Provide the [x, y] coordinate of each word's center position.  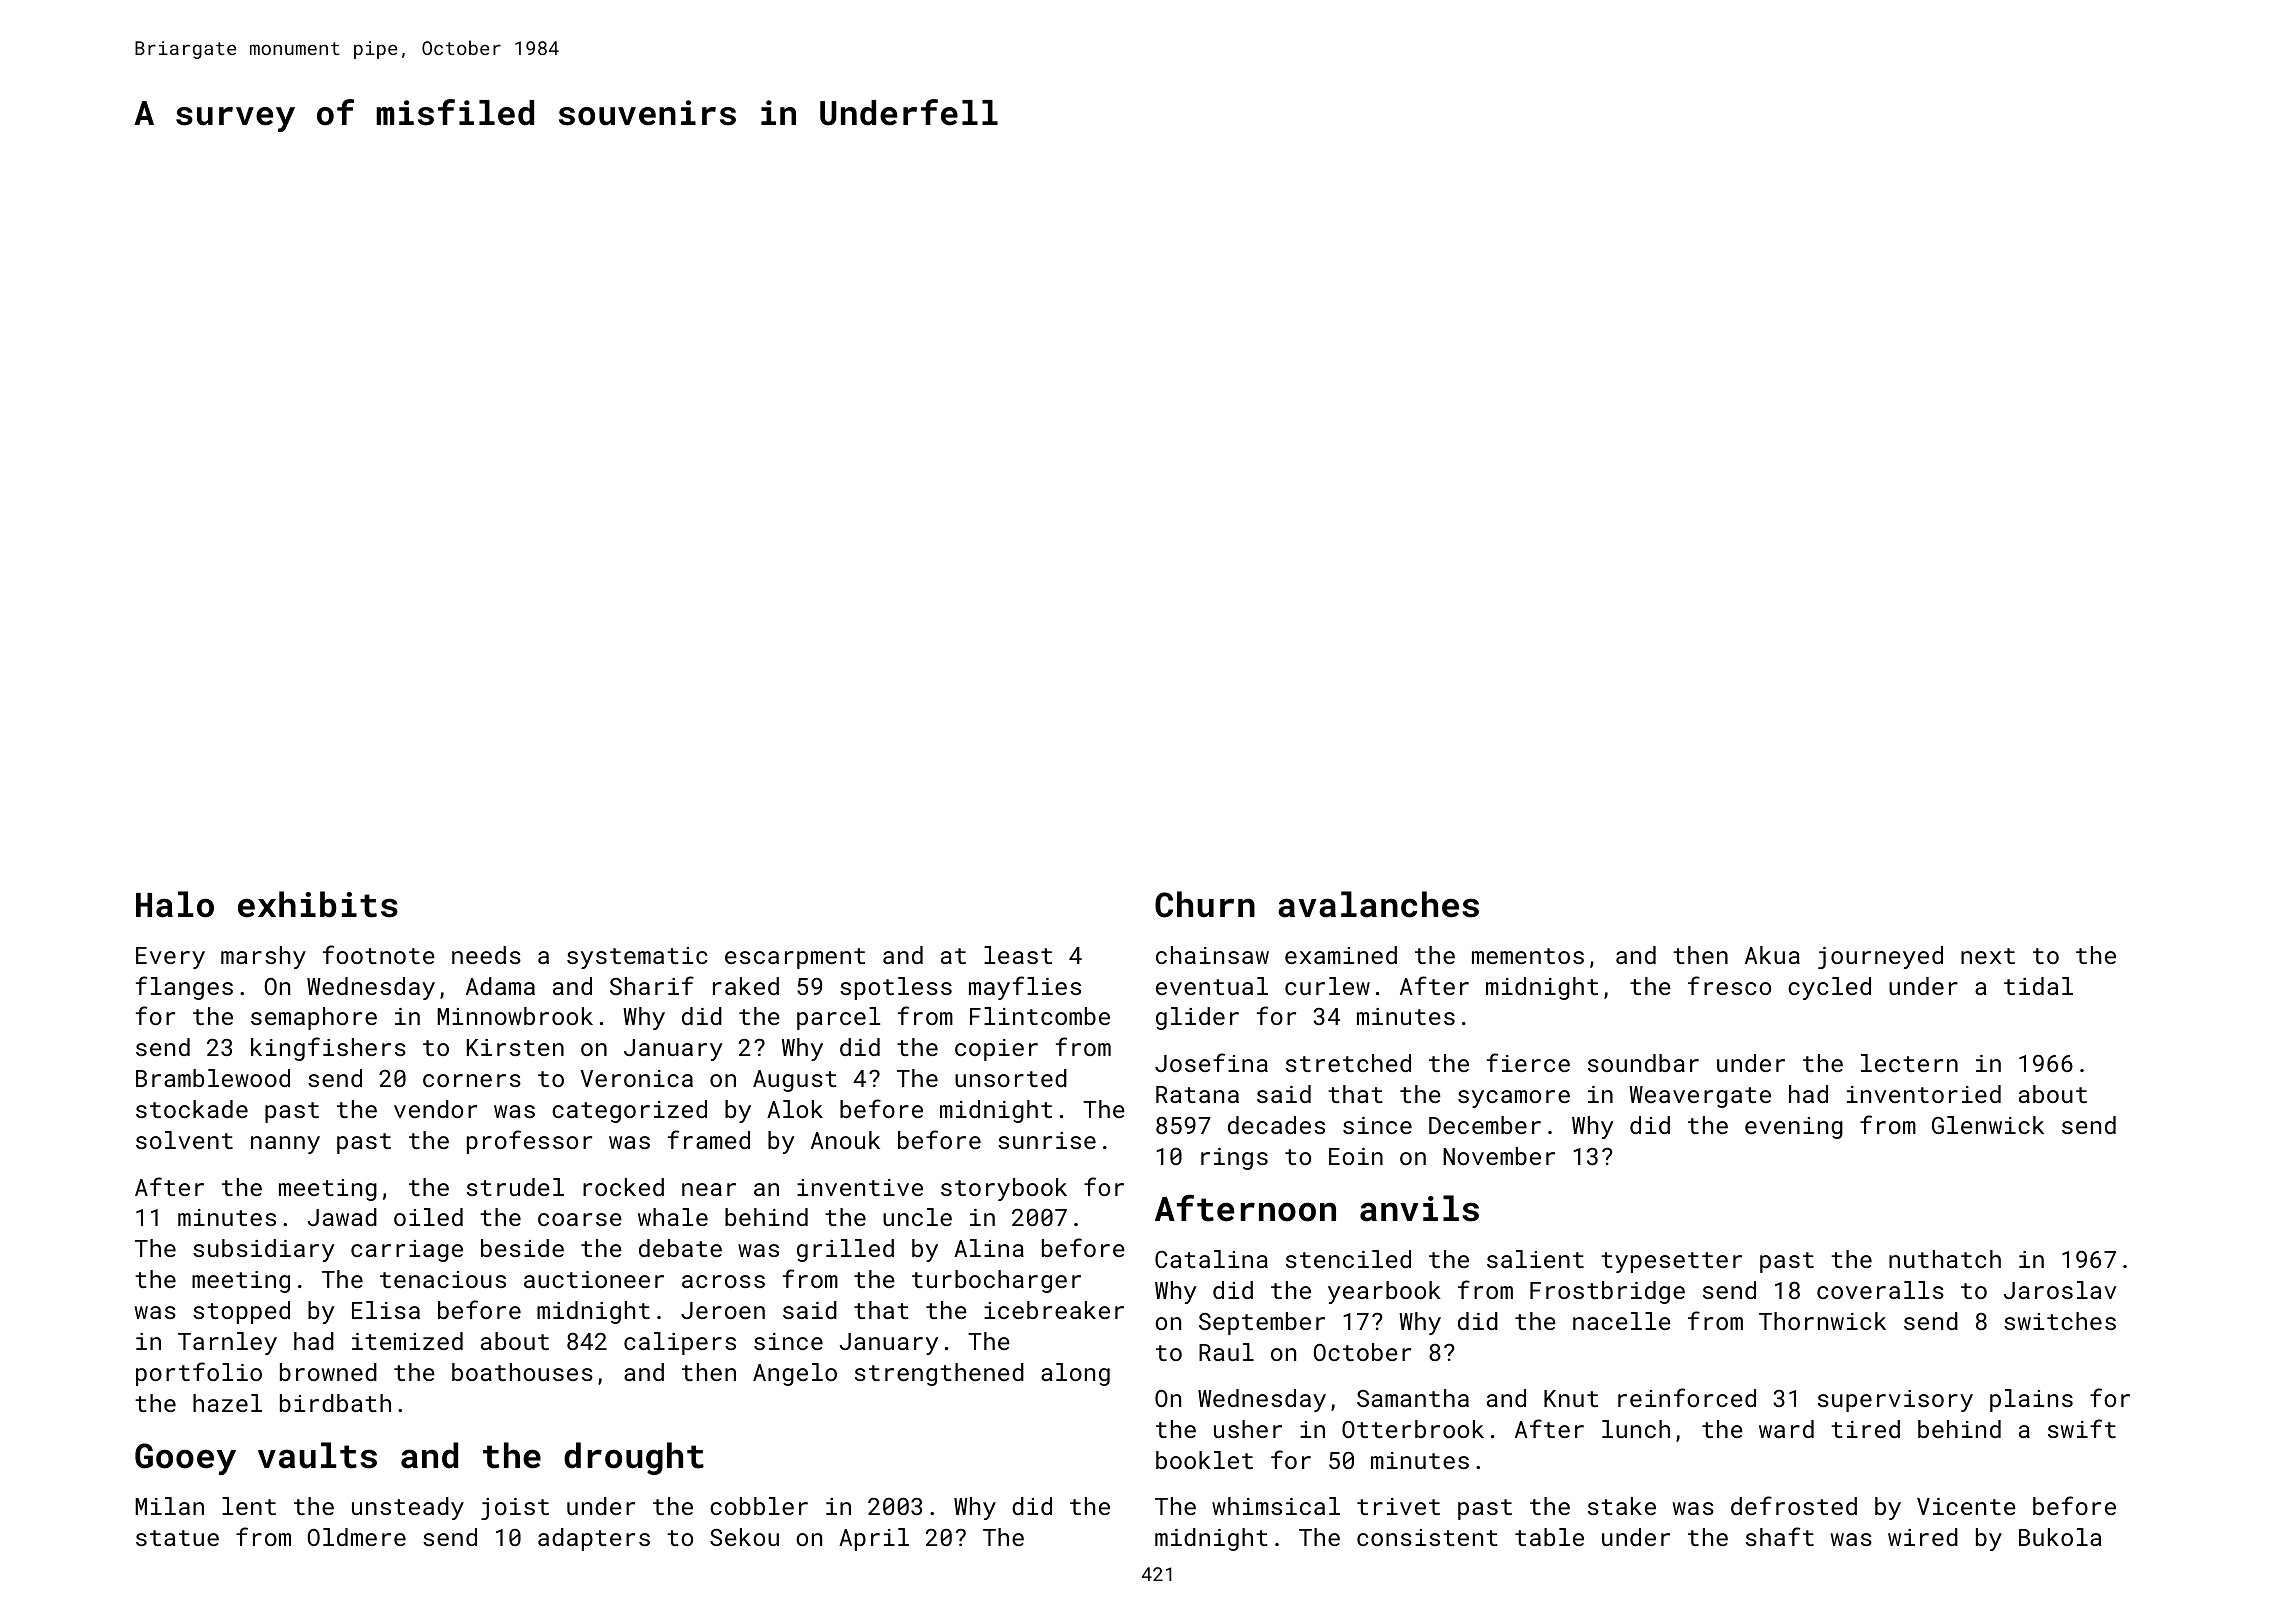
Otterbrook [1413, 1429]
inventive [860, 1187]
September [1262, 1323]
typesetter [1671, 1262]
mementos [1528, 956]
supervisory [1895, 1401]
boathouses [522, 1372]
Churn [1205, 904]
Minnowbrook [515, 1016]
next [1988, 956]
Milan [169, 1506]
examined [1341, 955]
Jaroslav [2059, 1290]
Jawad [342, 1217]
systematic [637, 958]
